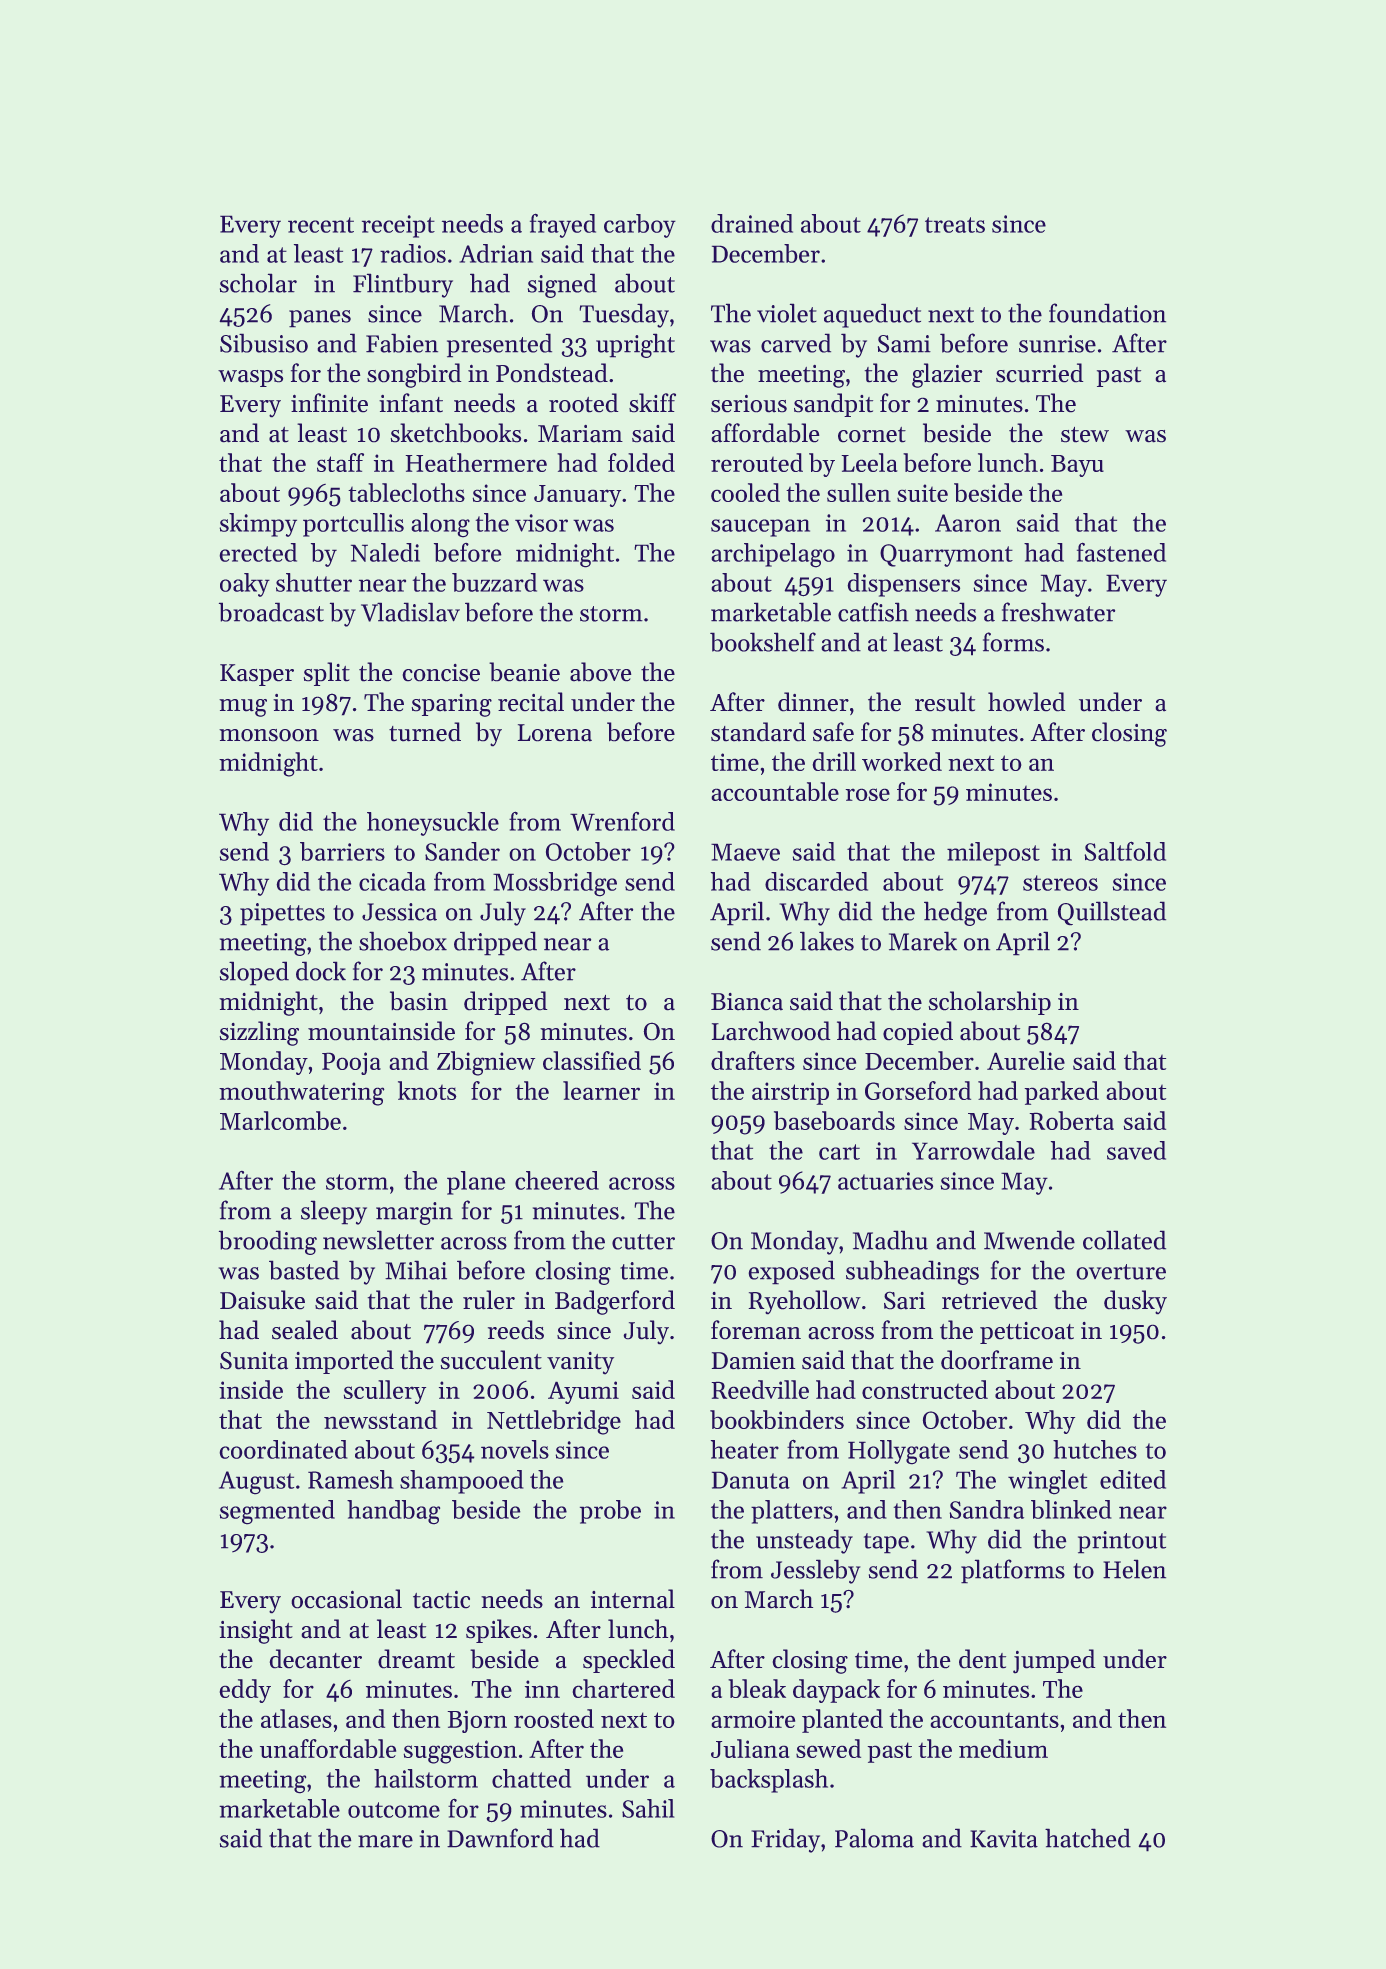  I want to click on Bayu, so click(1077, 466).
